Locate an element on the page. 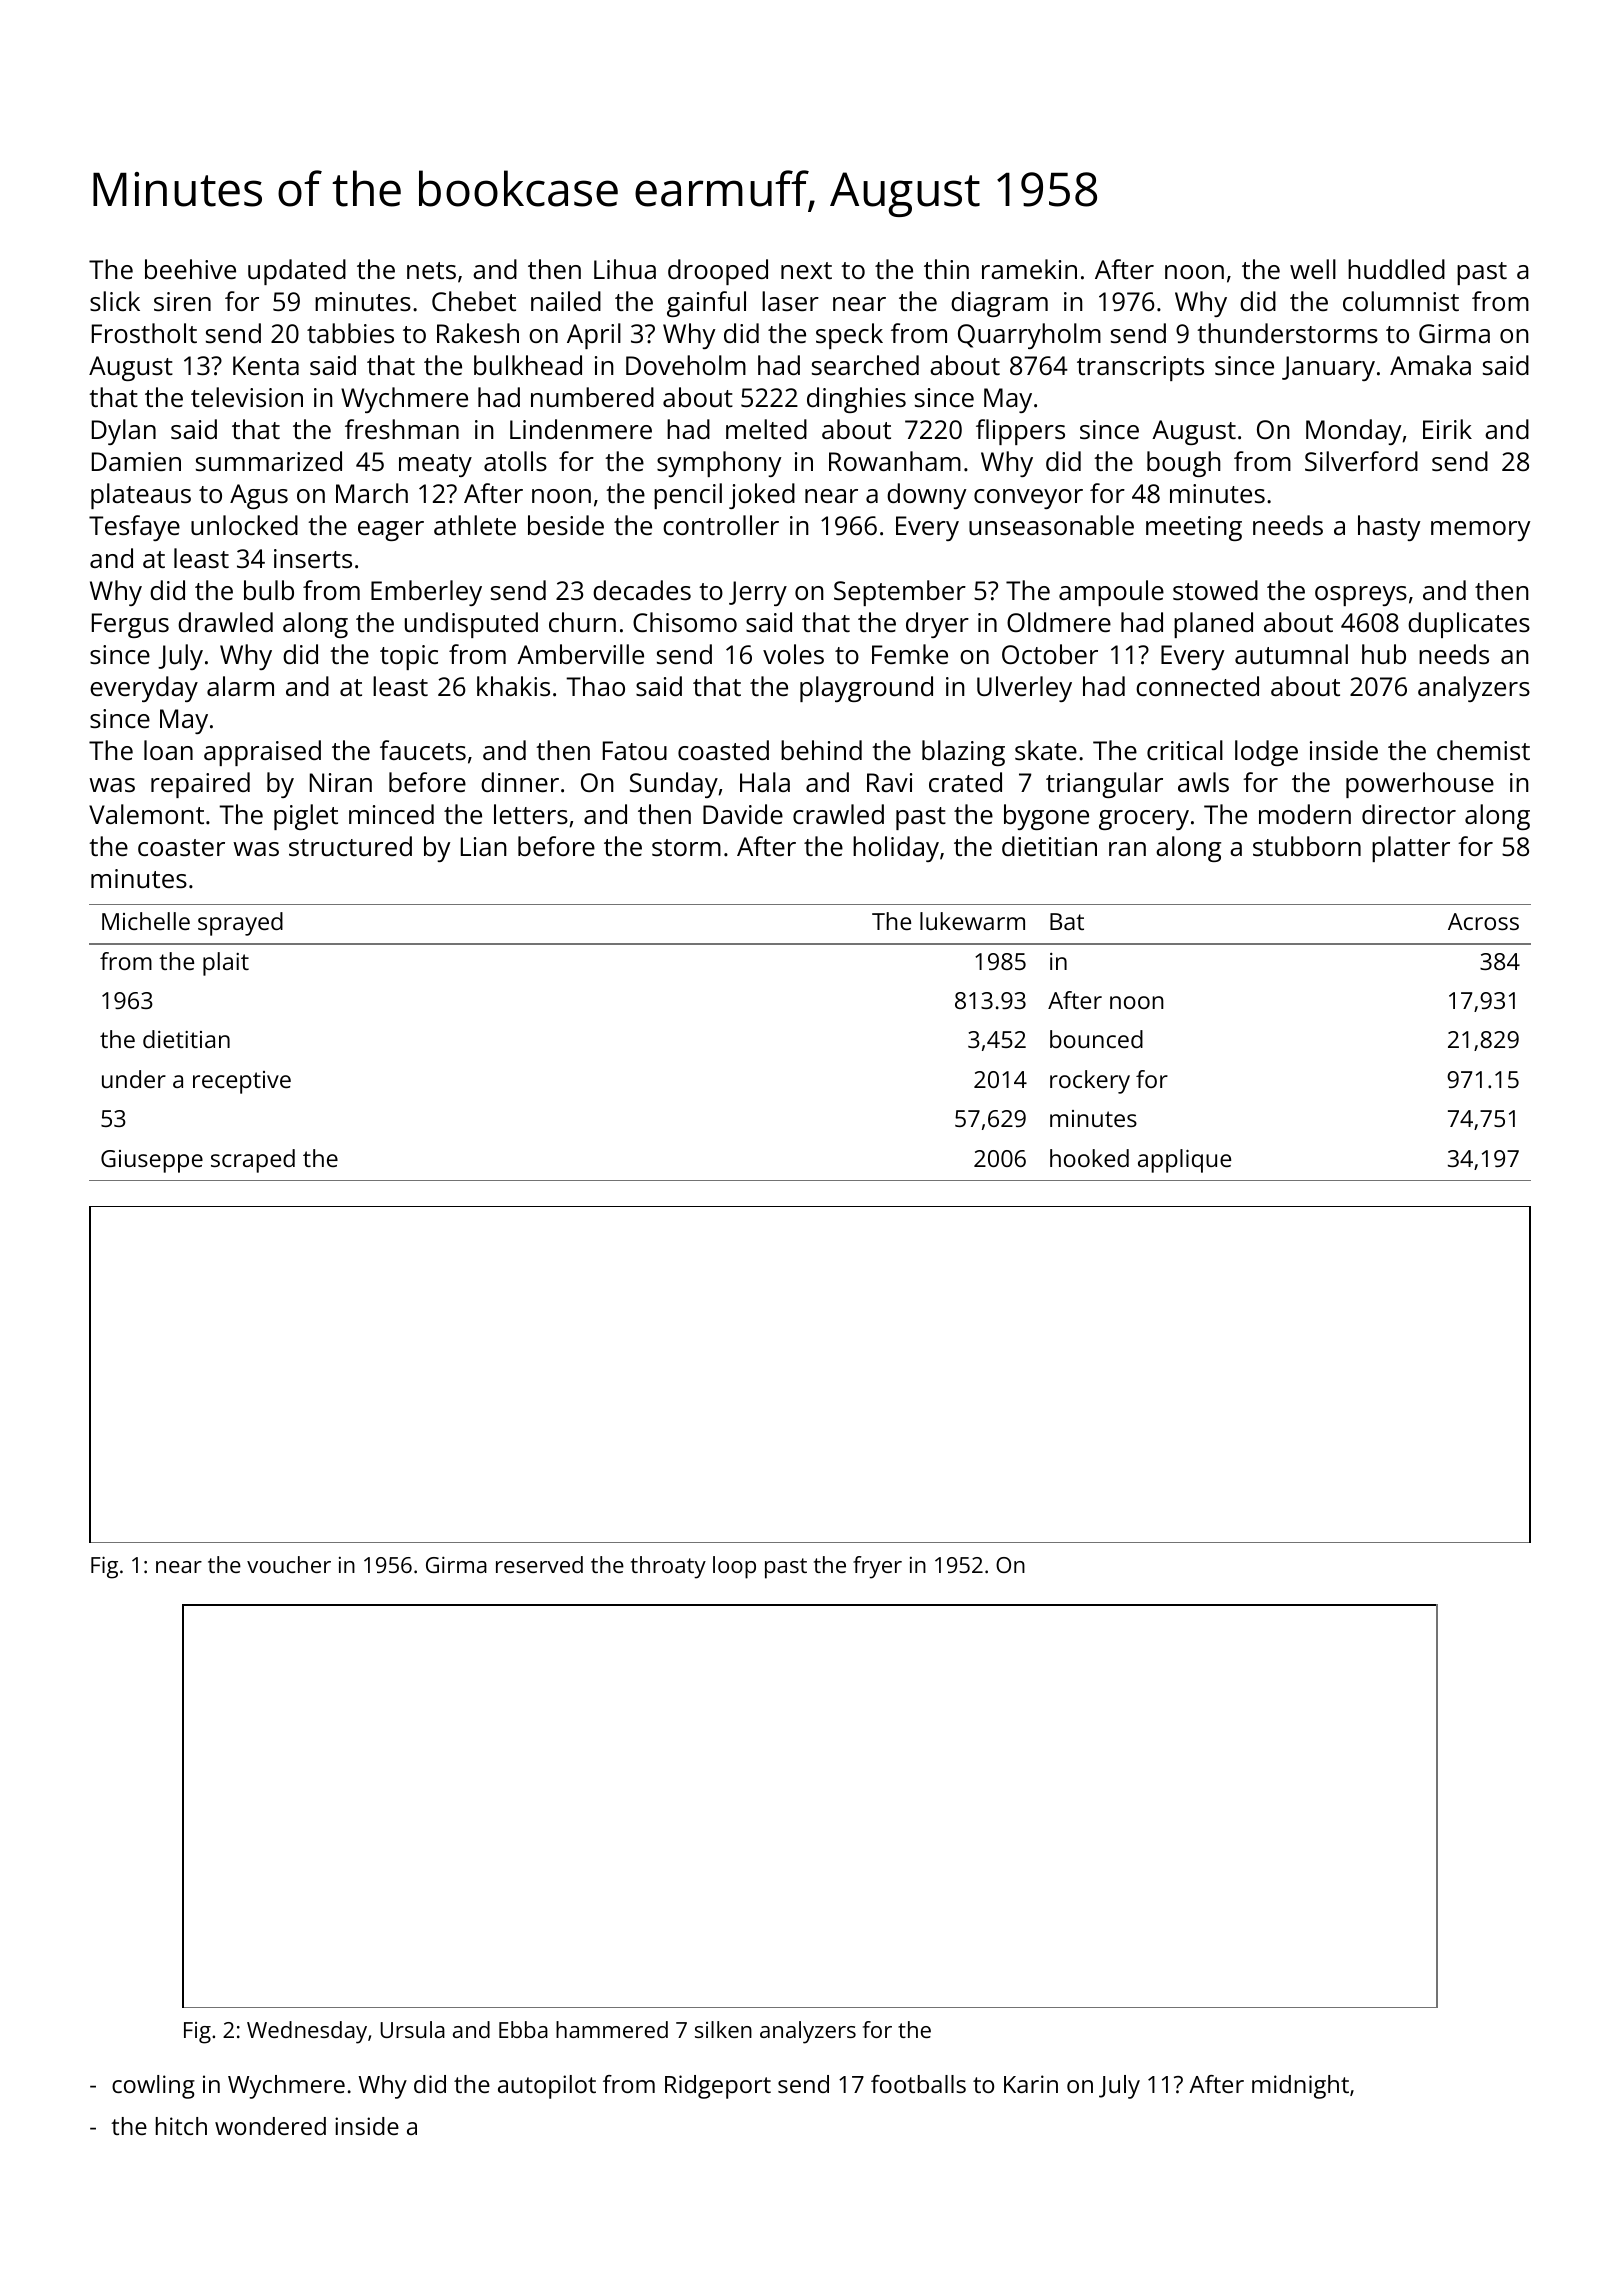  throaty is located at coordinates (668, 1567).
